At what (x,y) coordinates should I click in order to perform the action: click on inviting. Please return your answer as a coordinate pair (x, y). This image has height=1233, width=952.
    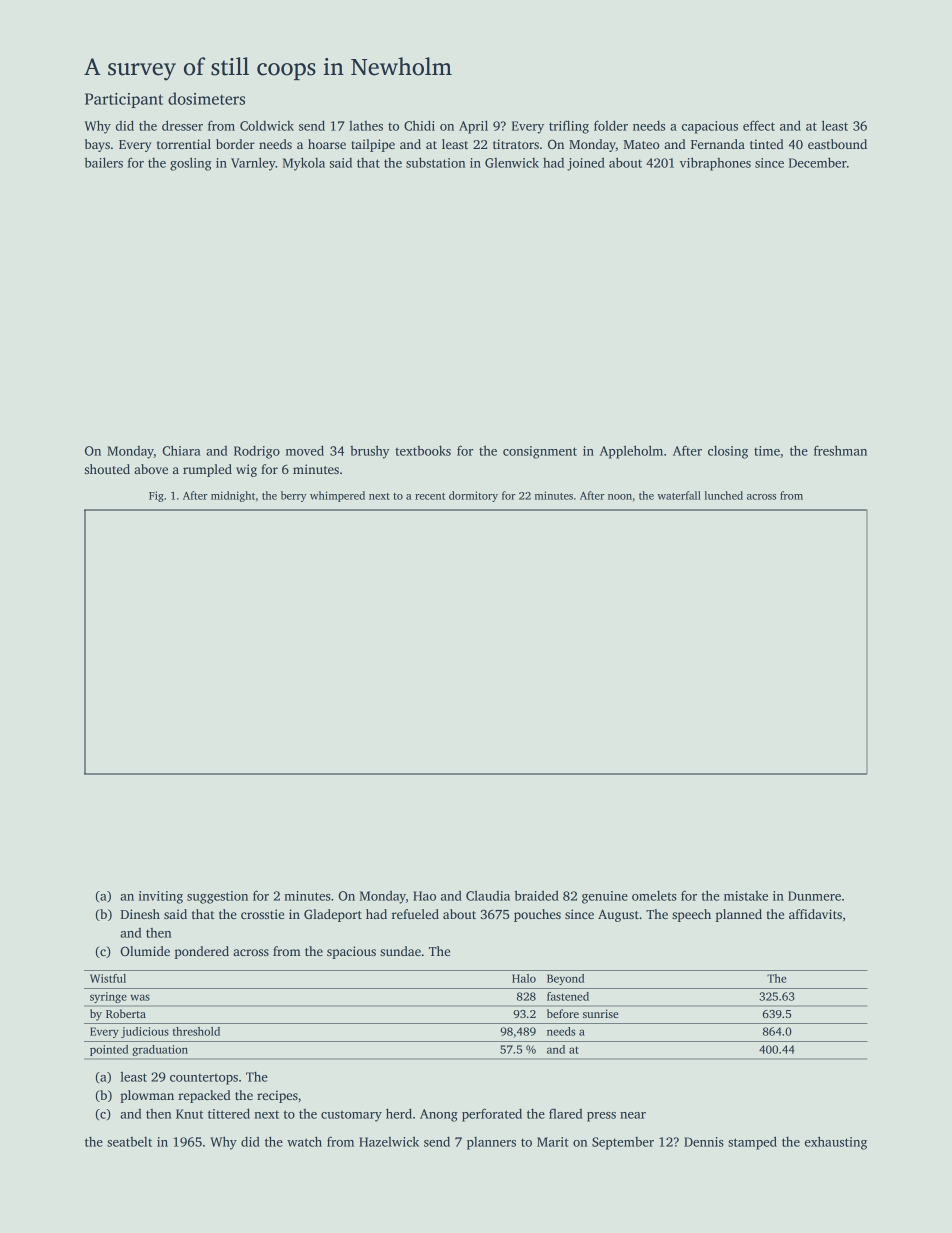
    Looking at the image, I should click on (161, 897).
